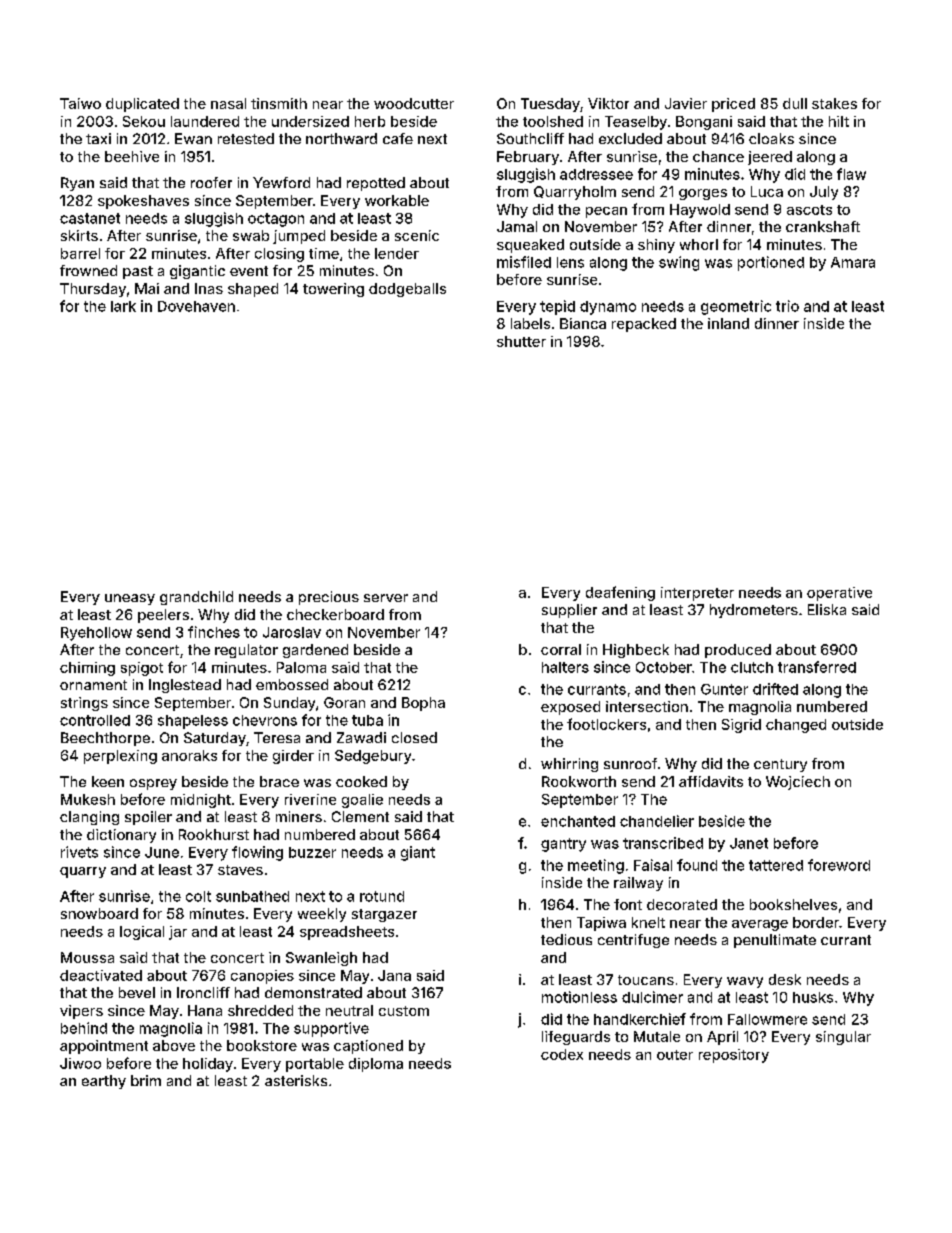 The height and width of the document is (1233, 952). Describe the element at coordinates (754, 611) in the document. I see `hydrometers` at that location.
